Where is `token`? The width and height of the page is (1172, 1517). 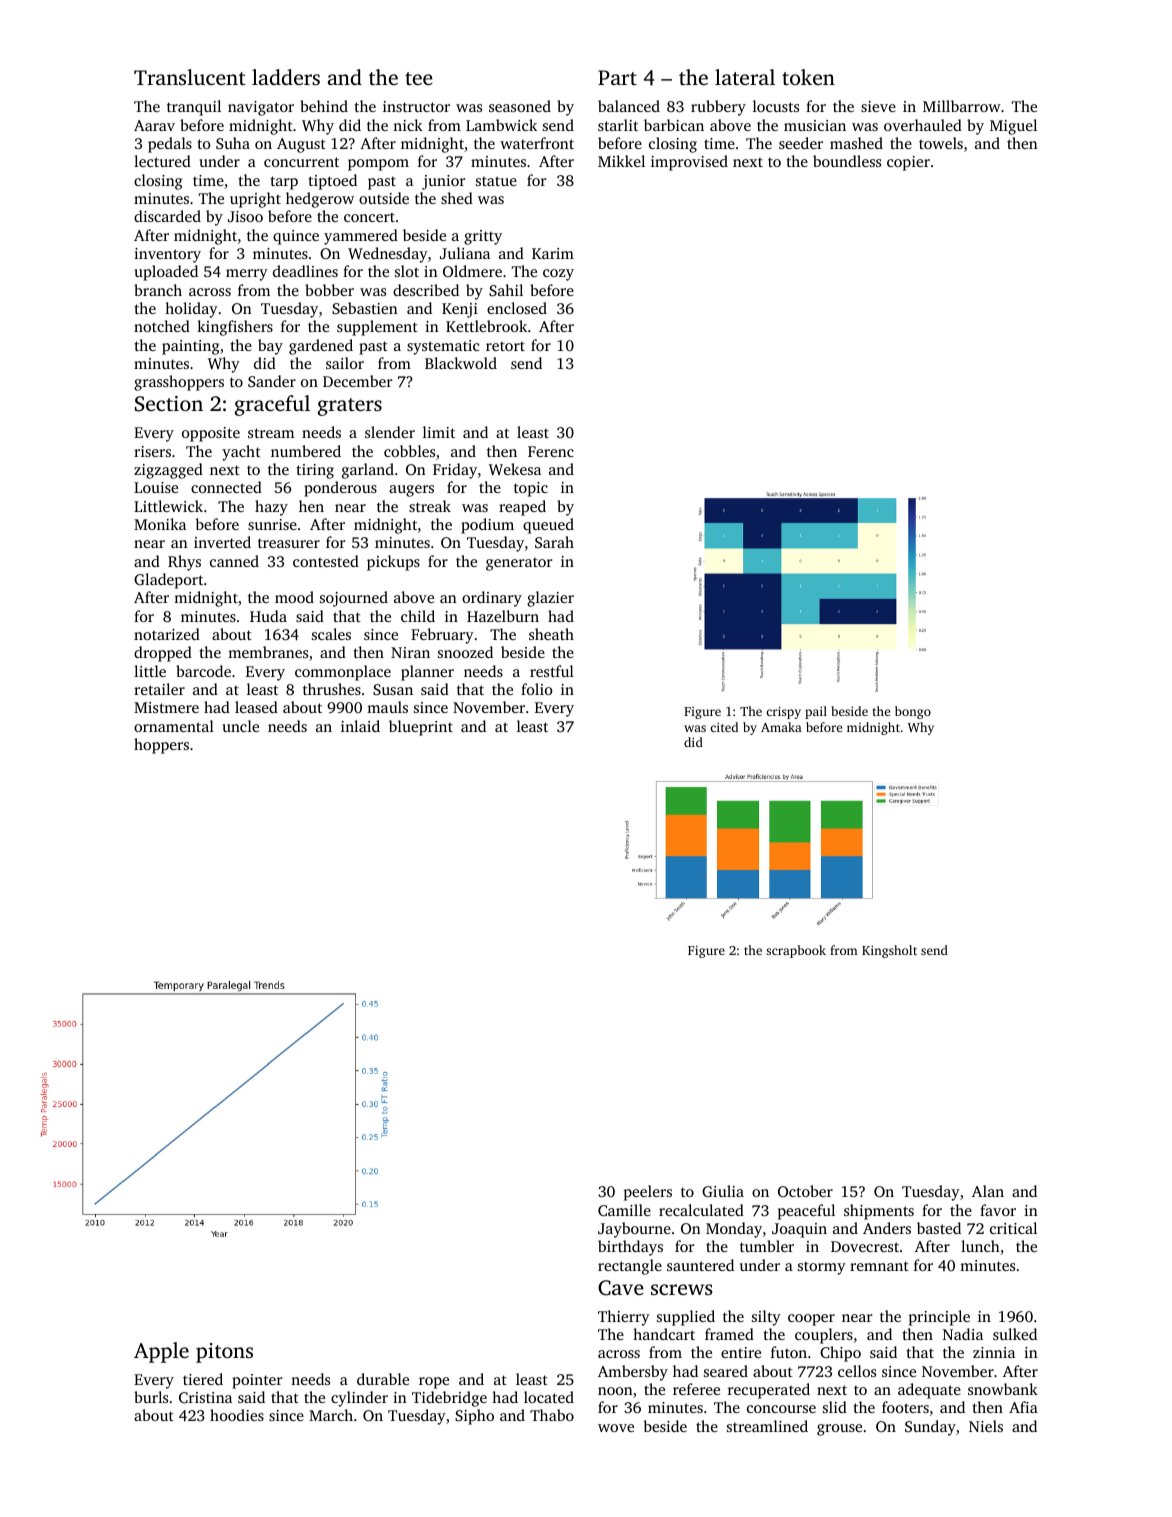
token is located at coordinates (808, 77).
